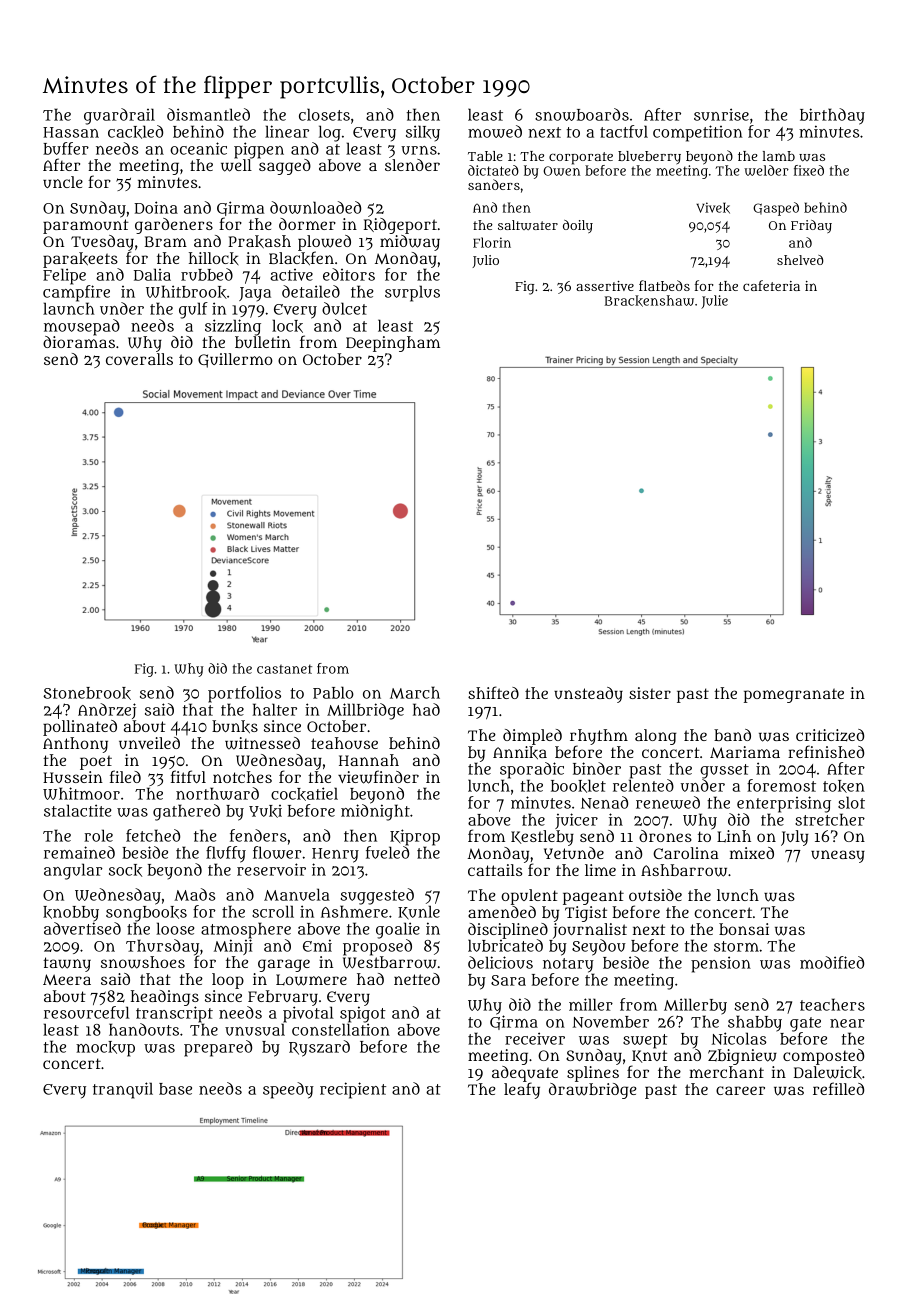 This image has width=908, height=1316. What do you see at coordinates (63, 182) in the image?
I see `uncle` at bounding box center [63, 182].
